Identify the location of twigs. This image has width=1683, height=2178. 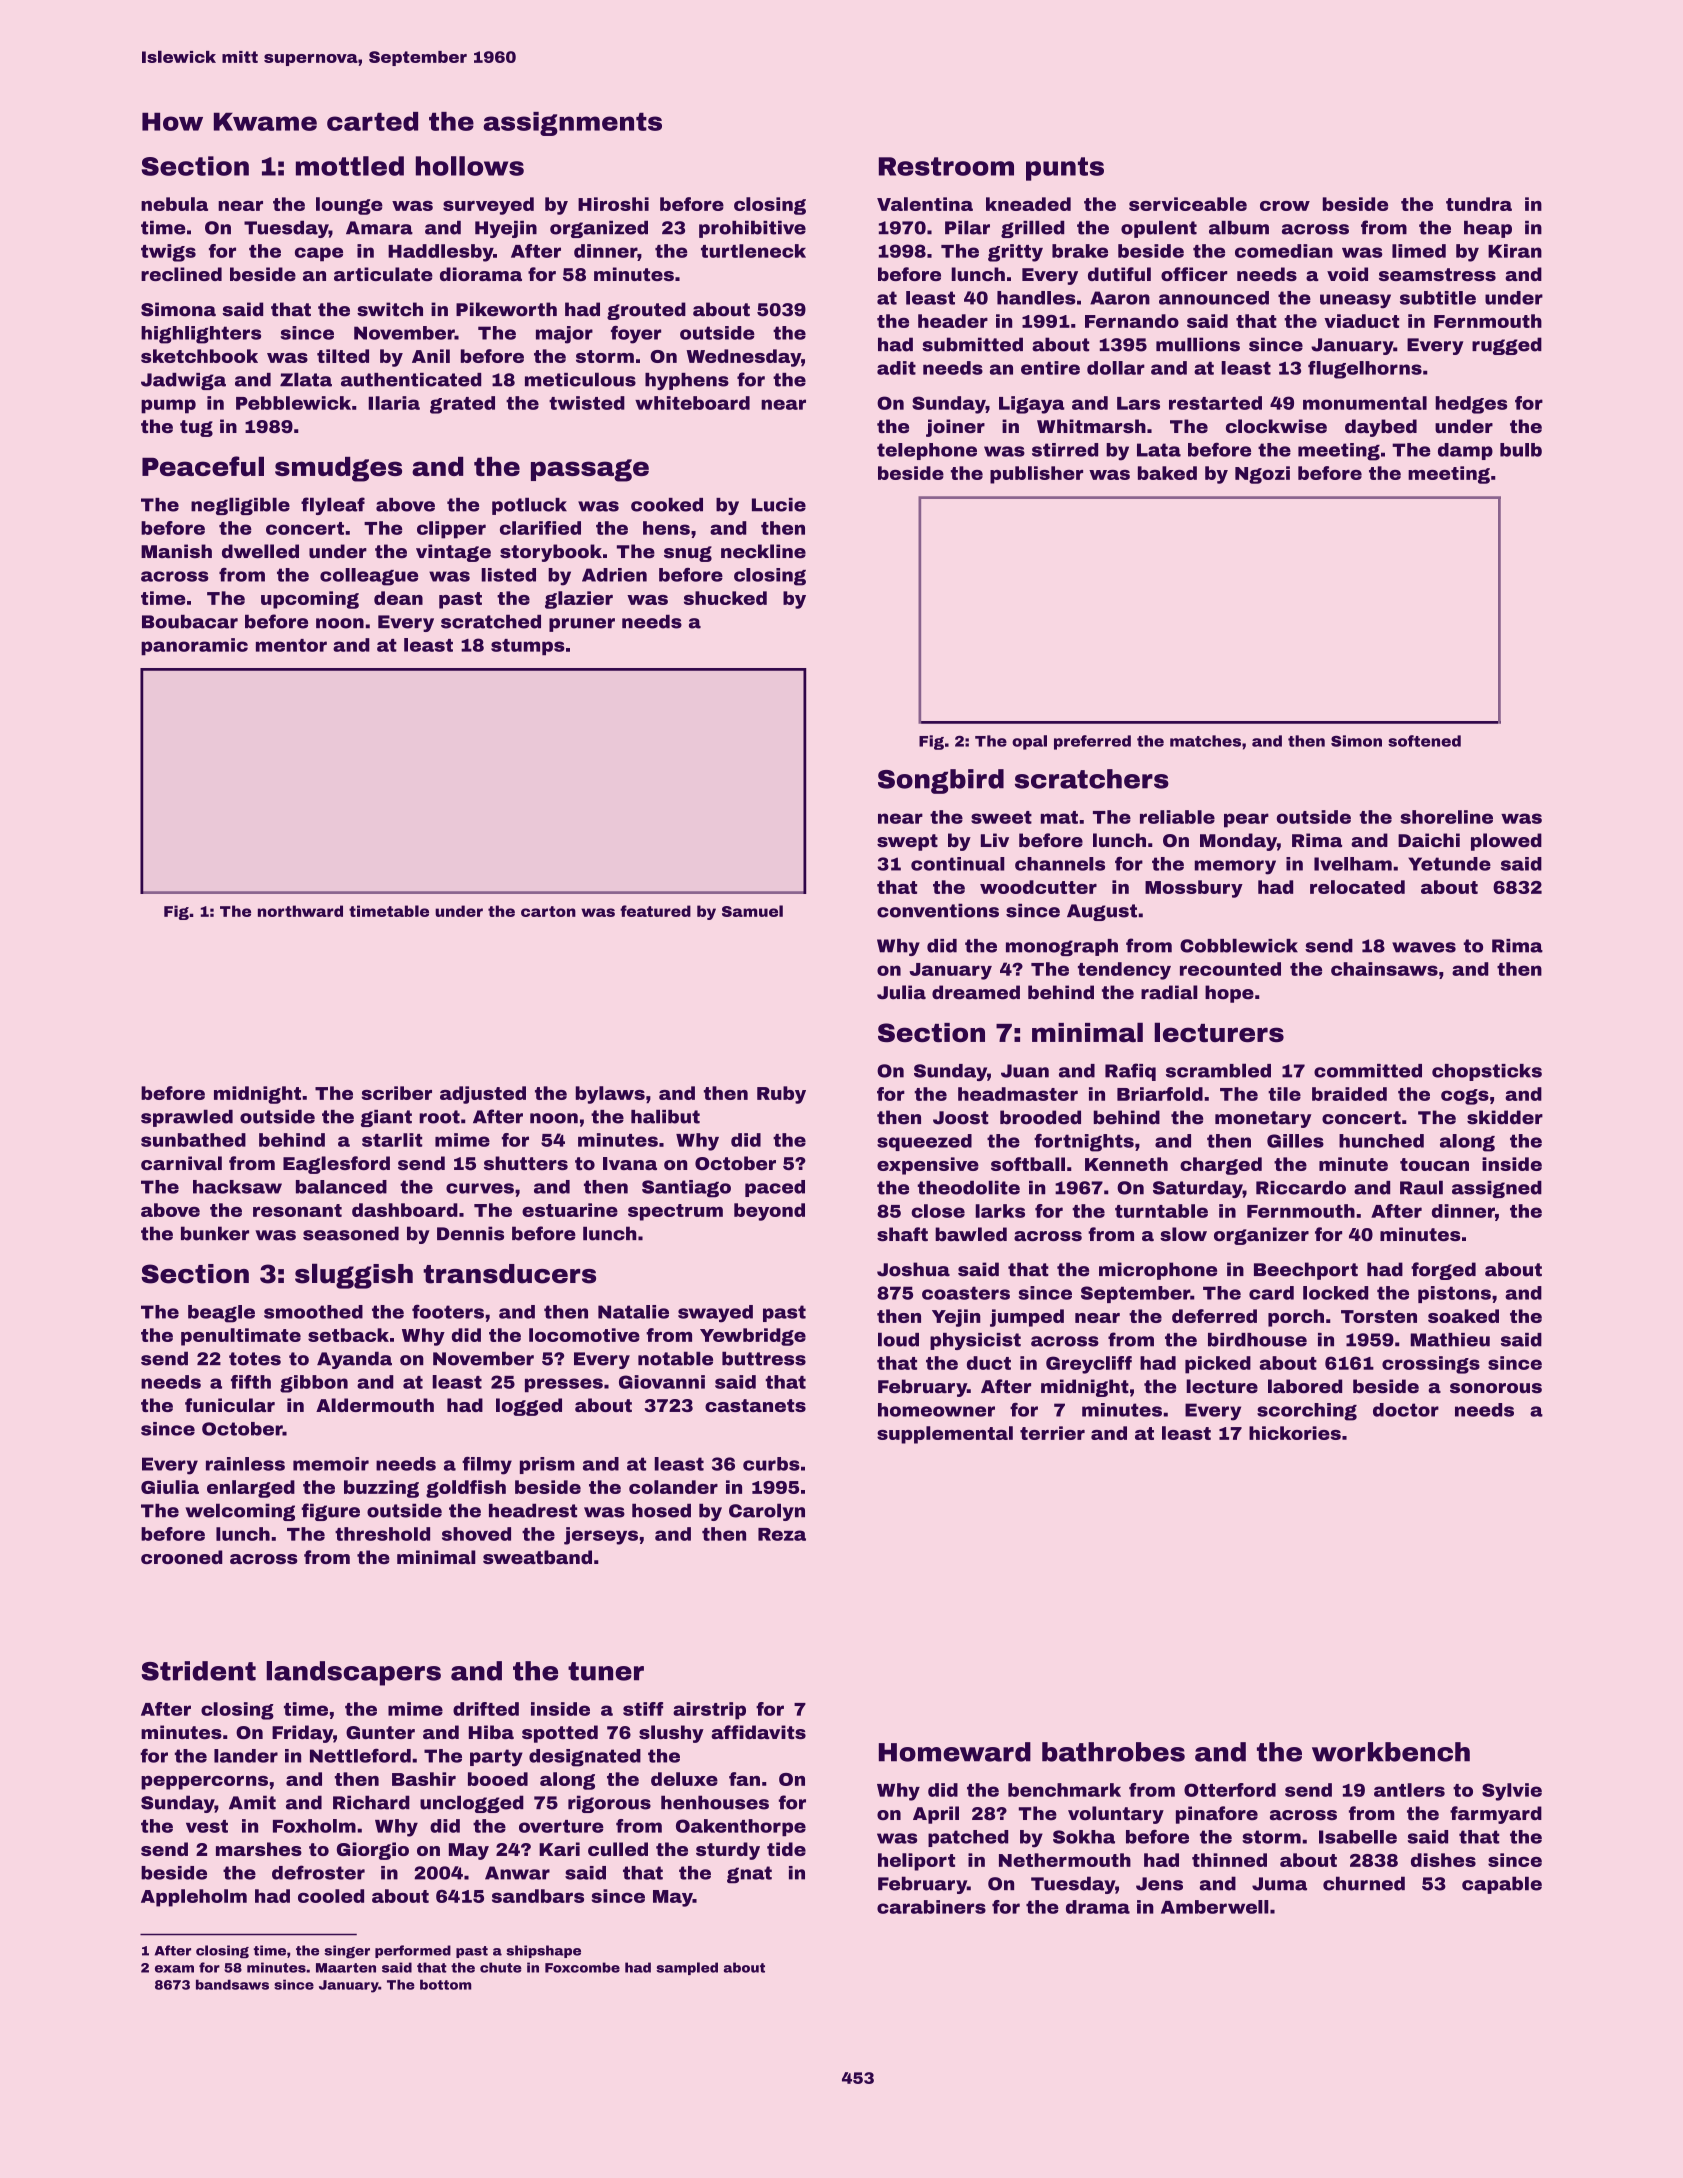
(168, 253).
